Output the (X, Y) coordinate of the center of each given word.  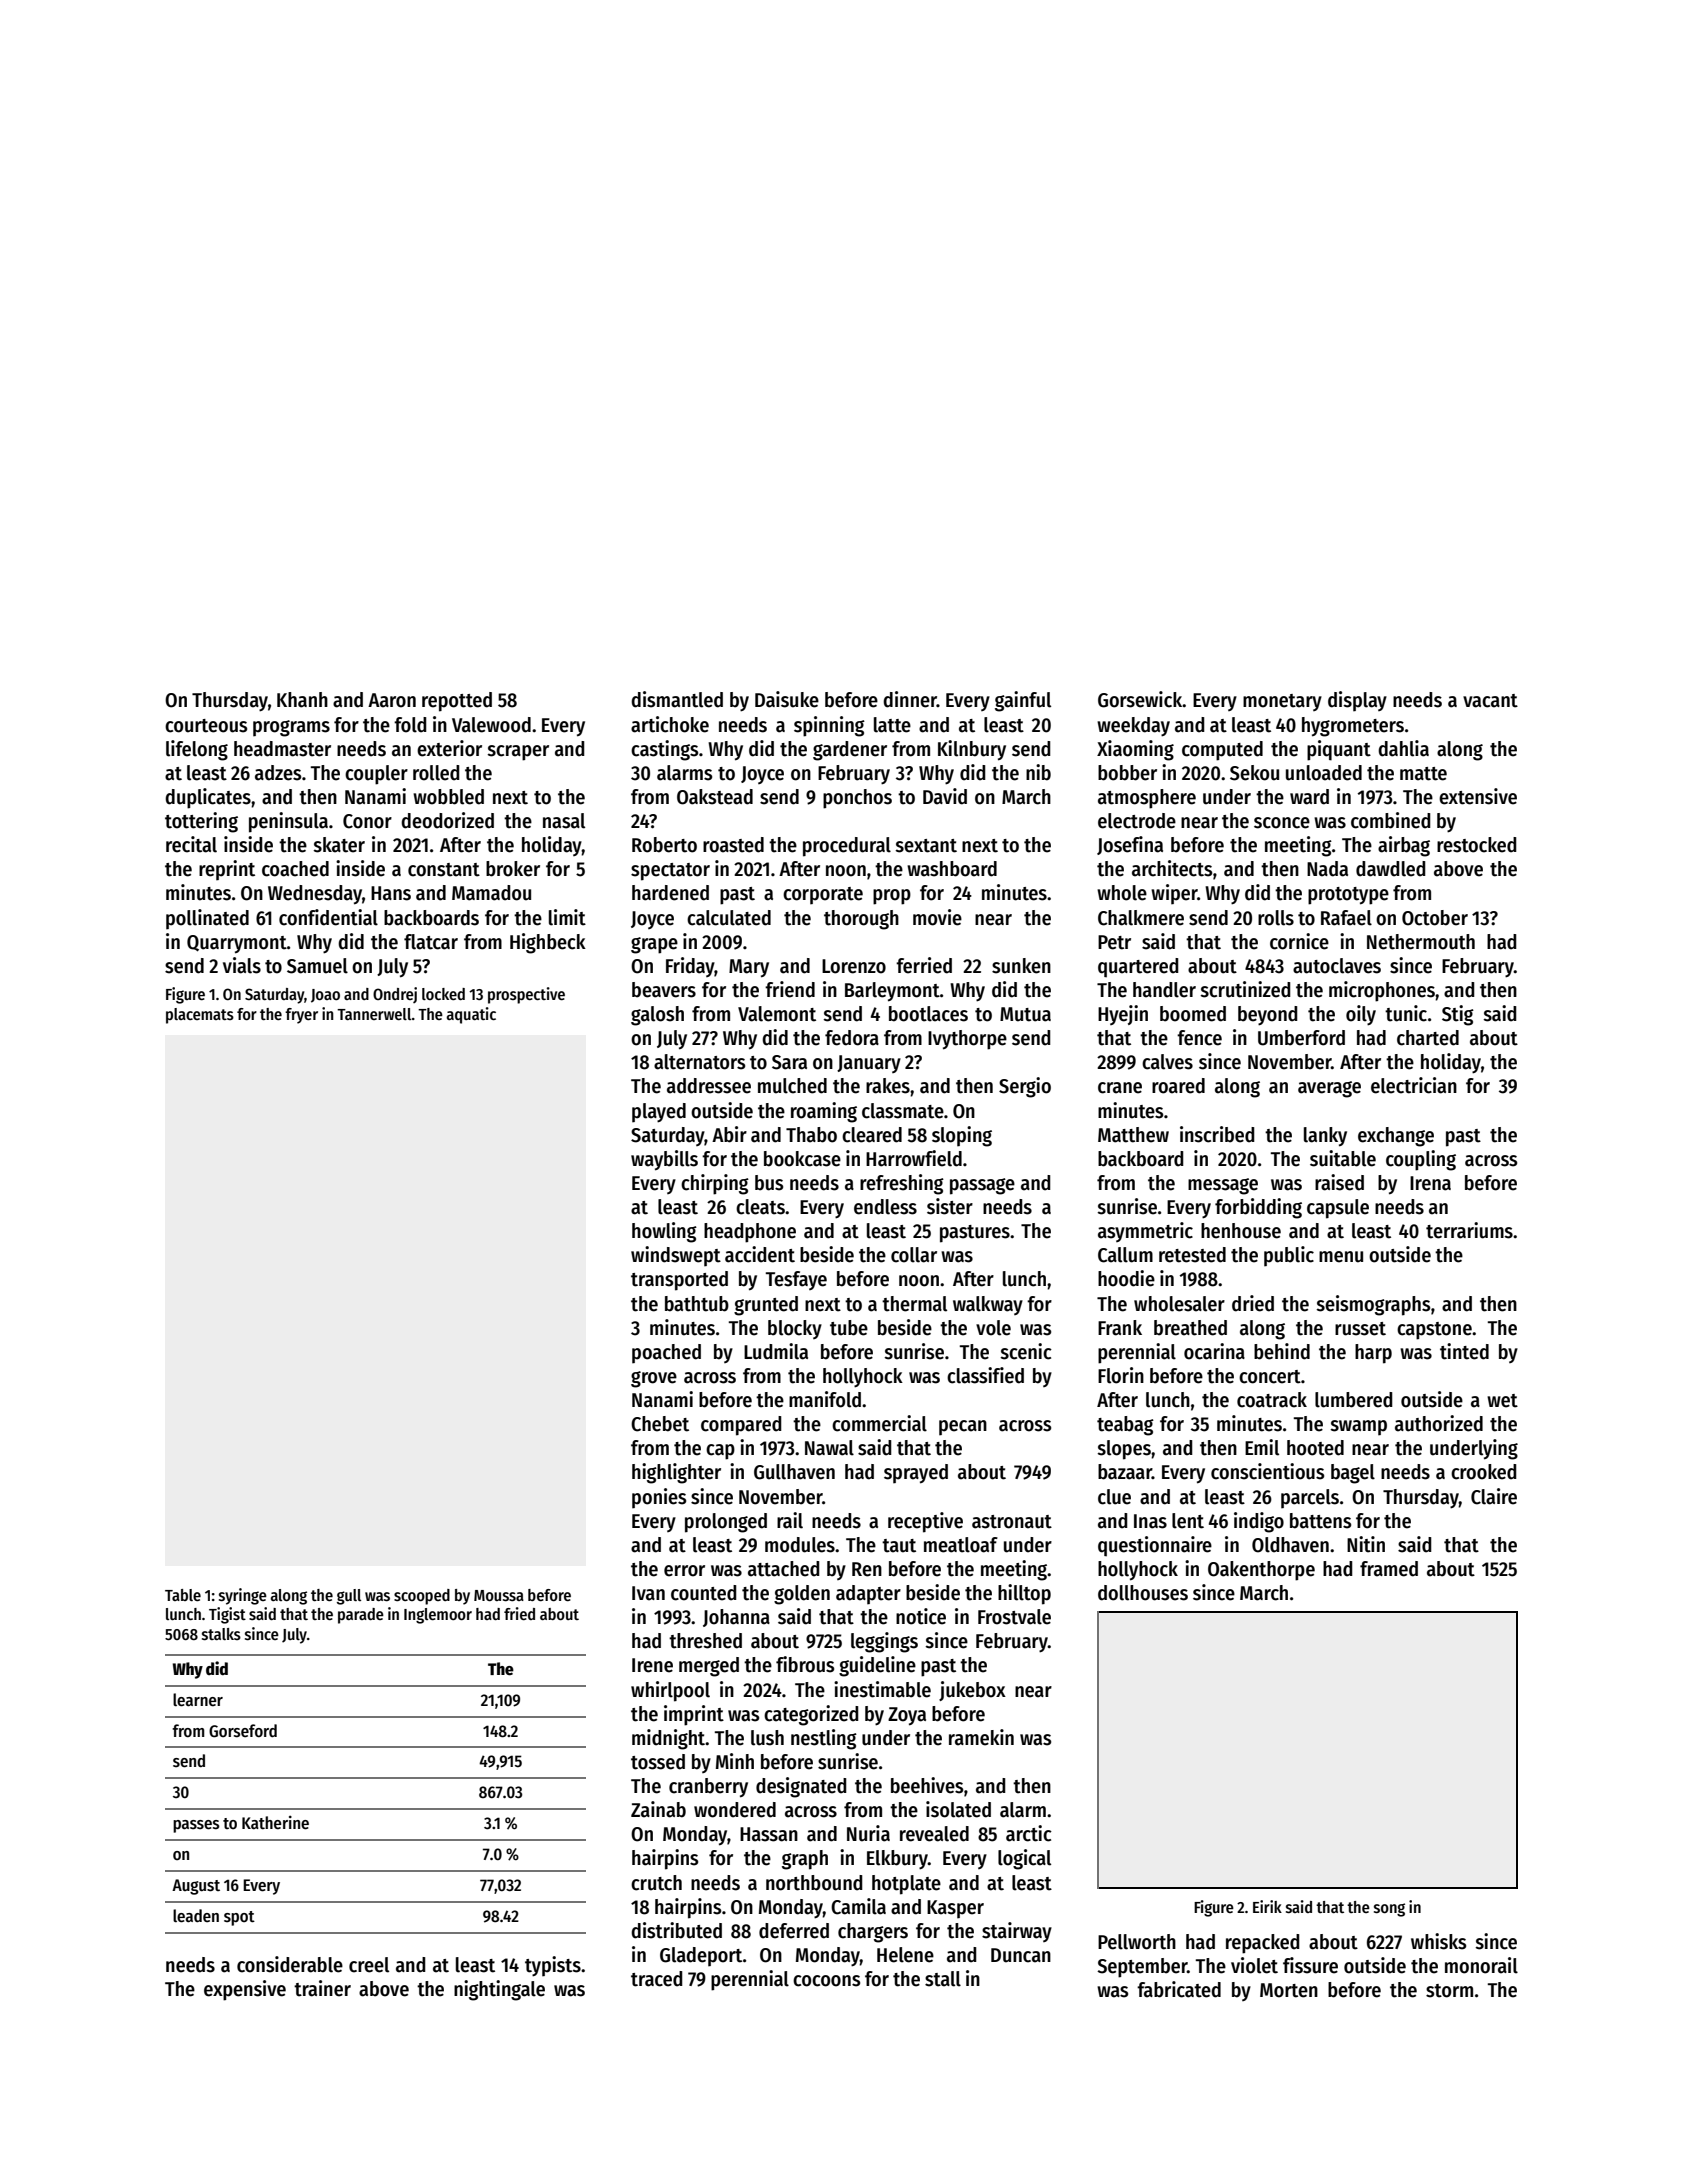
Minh (735, 1761)
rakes (888, 1086)
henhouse (1241, 1231)
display (1357, 701)
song (1389, 1910)
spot (239, 1918)
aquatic (471, 1015)
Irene (652, 1665)
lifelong (197, 750)
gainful (1023, 701)
